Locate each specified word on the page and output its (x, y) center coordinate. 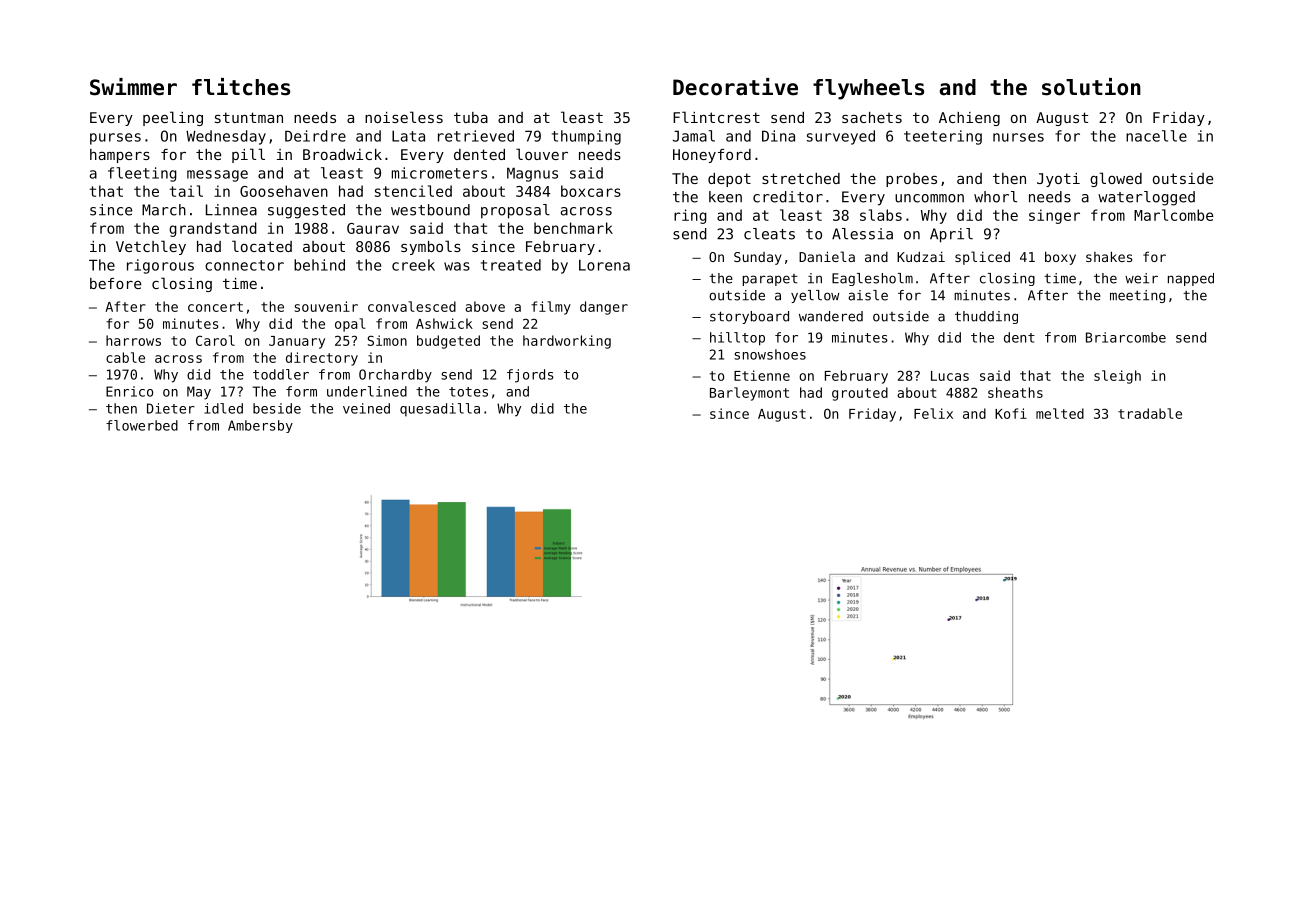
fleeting (142, 174)
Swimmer (133, 87)
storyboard (749, 317)
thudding (986, 317)
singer (1054, 216)
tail (186, 191)
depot (729, 180)
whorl (995, 197)
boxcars (591, 191)
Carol (215, 340)
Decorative (735, 87)
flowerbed (142, 425)
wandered (831, 316)
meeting (1137, 296)
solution (1091, 87)
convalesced (412, 306)
